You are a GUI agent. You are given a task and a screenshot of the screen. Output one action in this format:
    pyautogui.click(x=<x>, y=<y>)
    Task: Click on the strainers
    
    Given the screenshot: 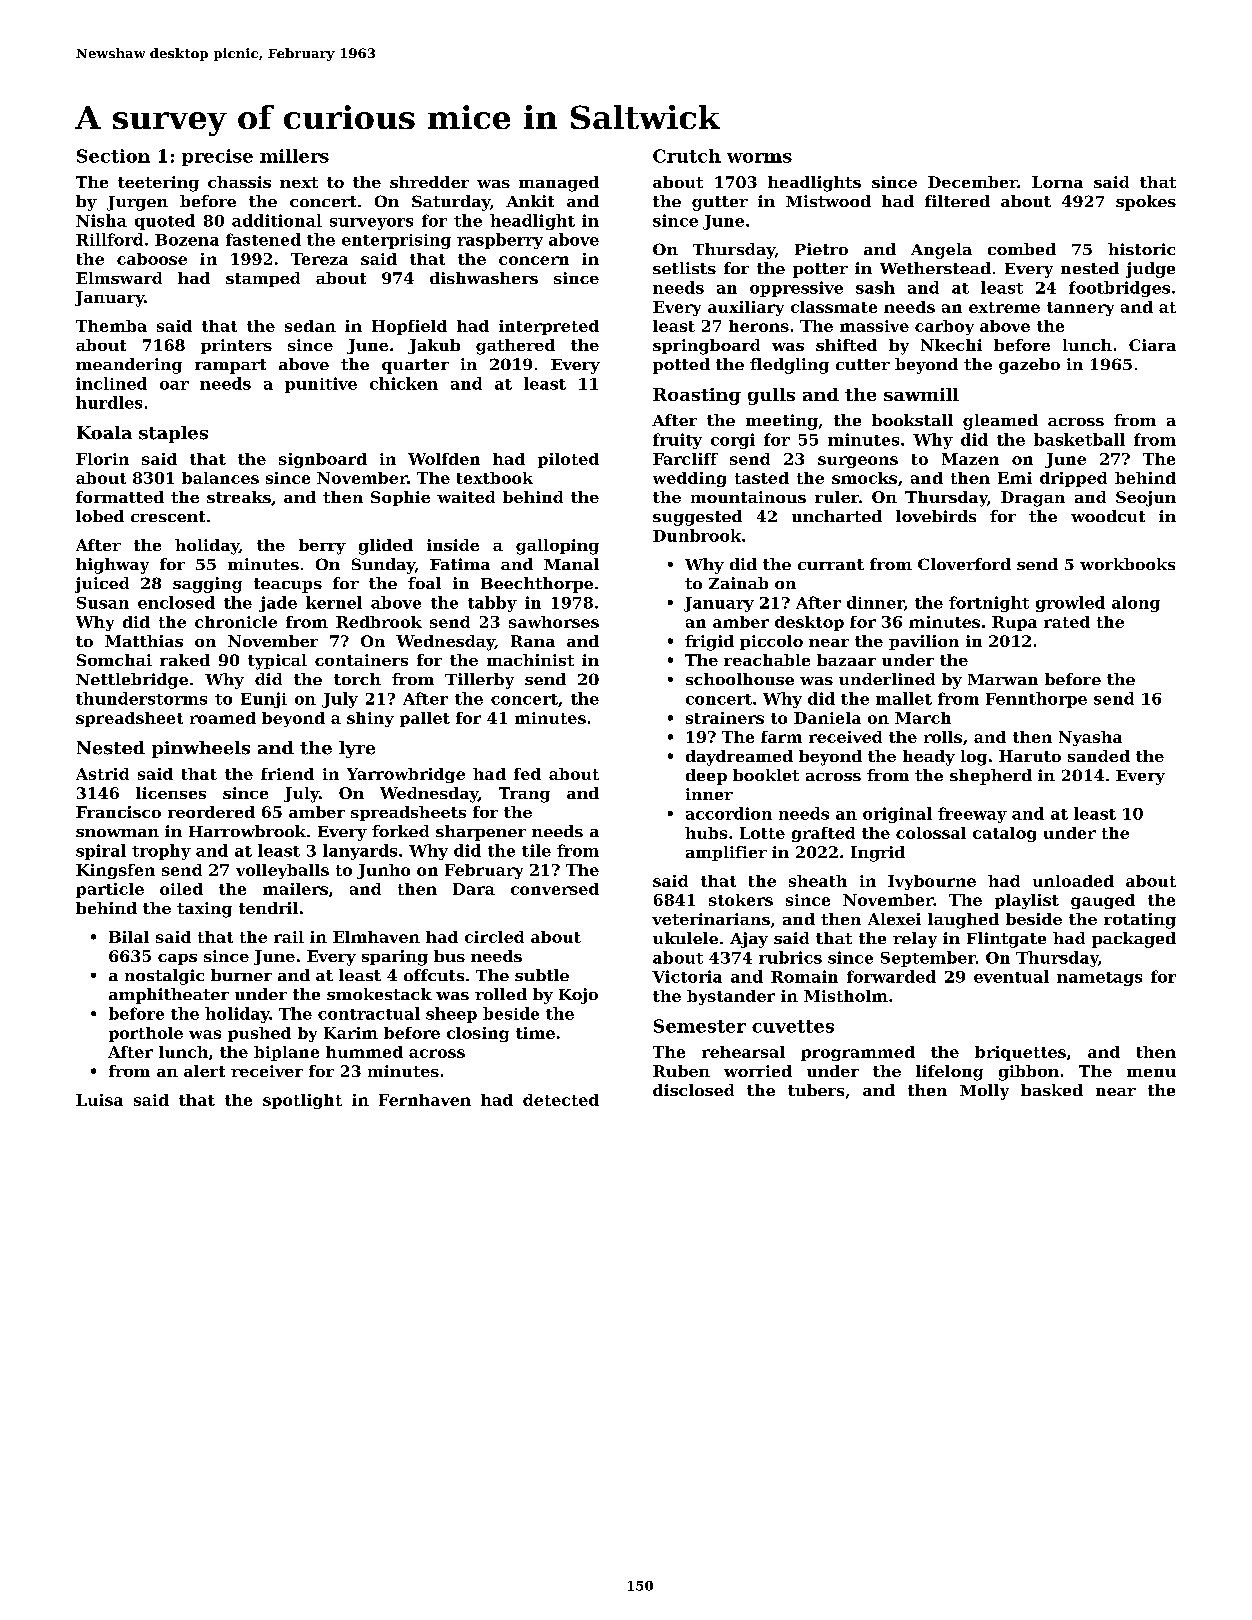 What is the action you would take?
    pyautogui.click(x=725, y=718)
